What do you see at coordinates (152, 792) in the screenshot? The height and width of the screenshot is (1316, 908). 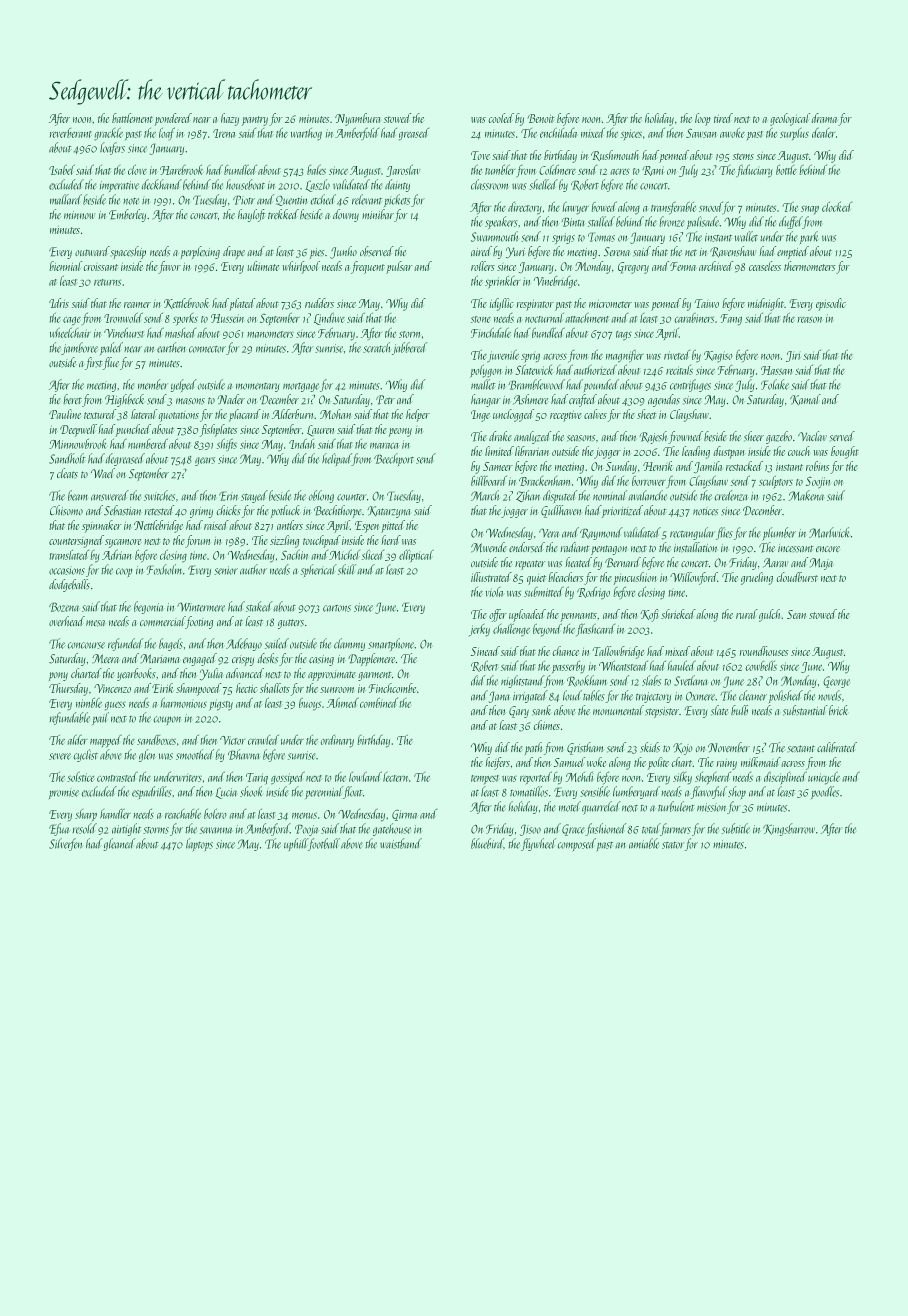 I see `espadrilles` at bounding box center [152, 792].
